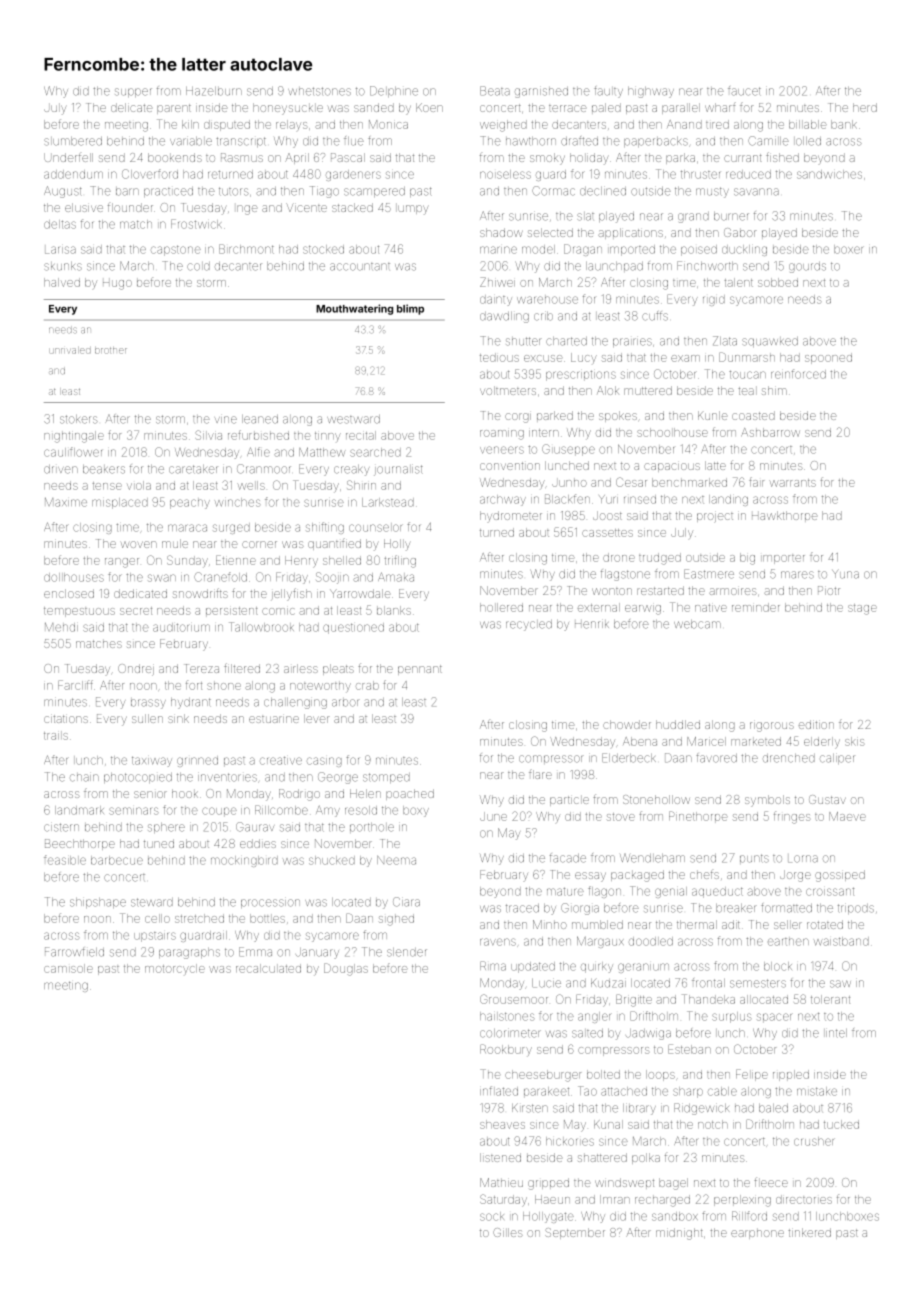 The image size is (924, 1308). I want to click on Gaurav, so click(255, 827).
